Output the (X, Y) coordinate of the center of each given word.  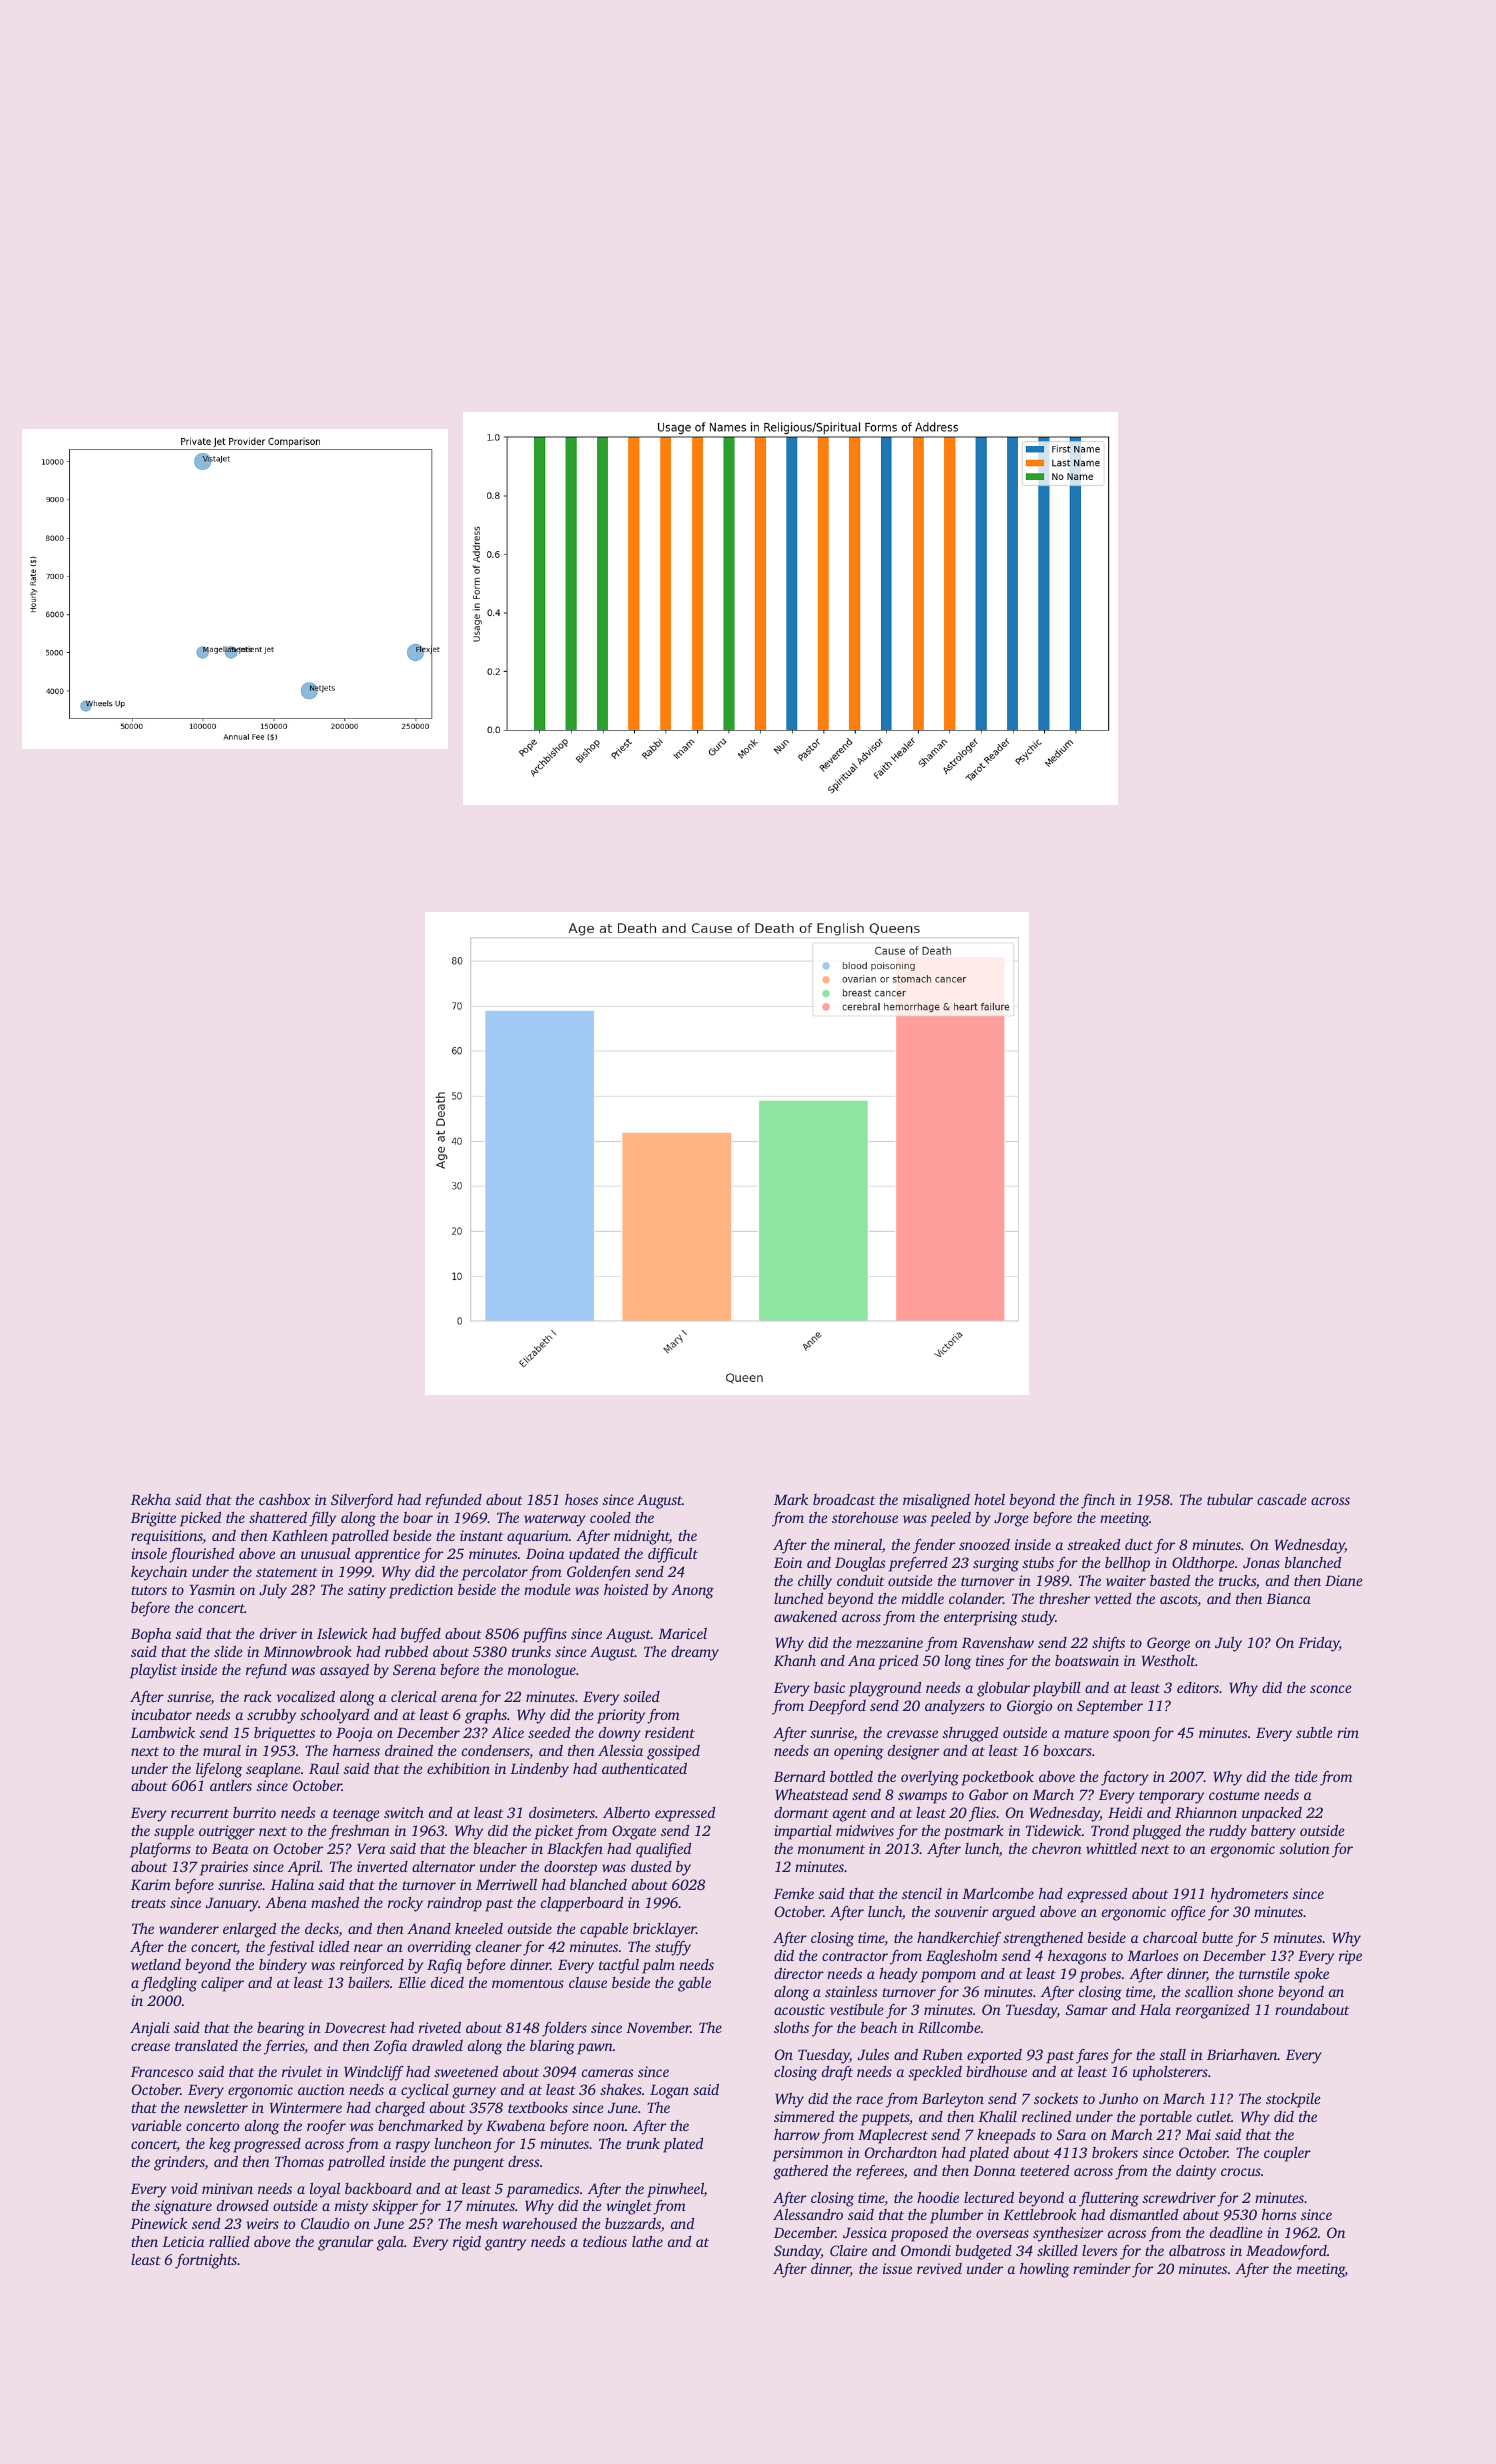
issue (897, 2268)
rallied (229, 2241)
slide (228, 1651)
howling (1044, 2270)
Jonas (1261, 1562)
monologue (542, 1671)
